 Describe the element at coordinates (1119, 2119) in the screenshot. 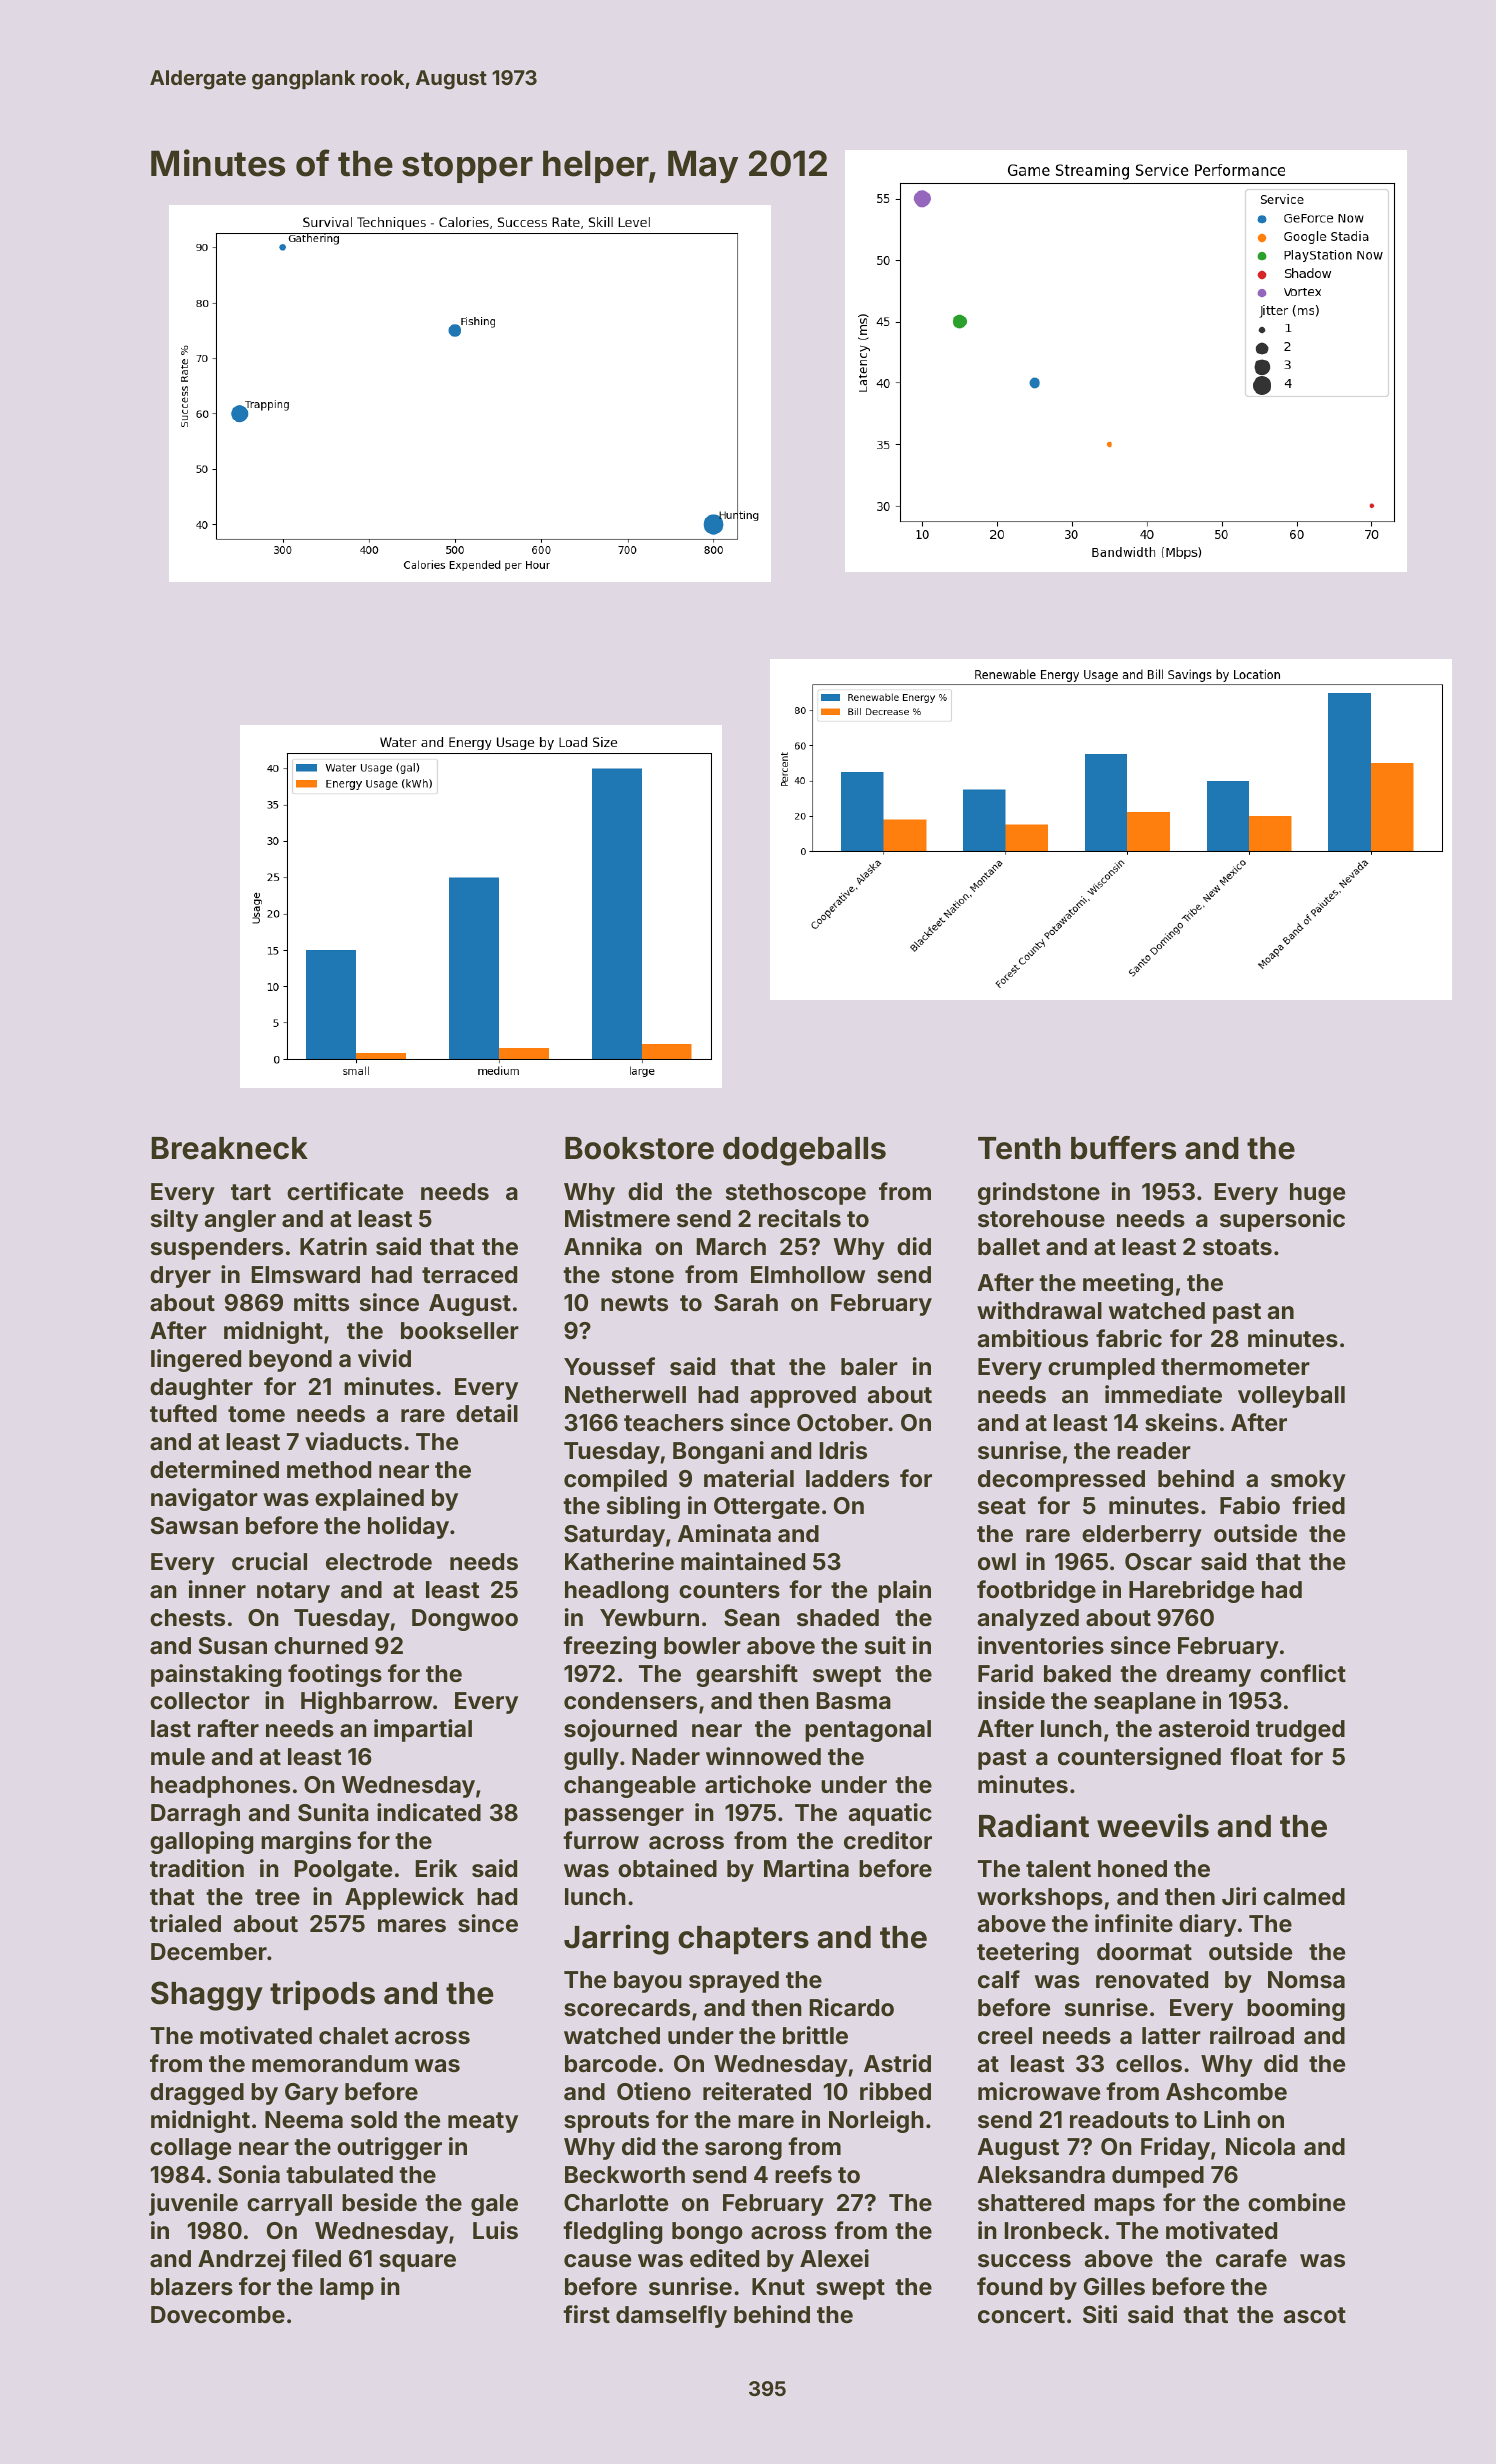

I see `readouts` at that location.
